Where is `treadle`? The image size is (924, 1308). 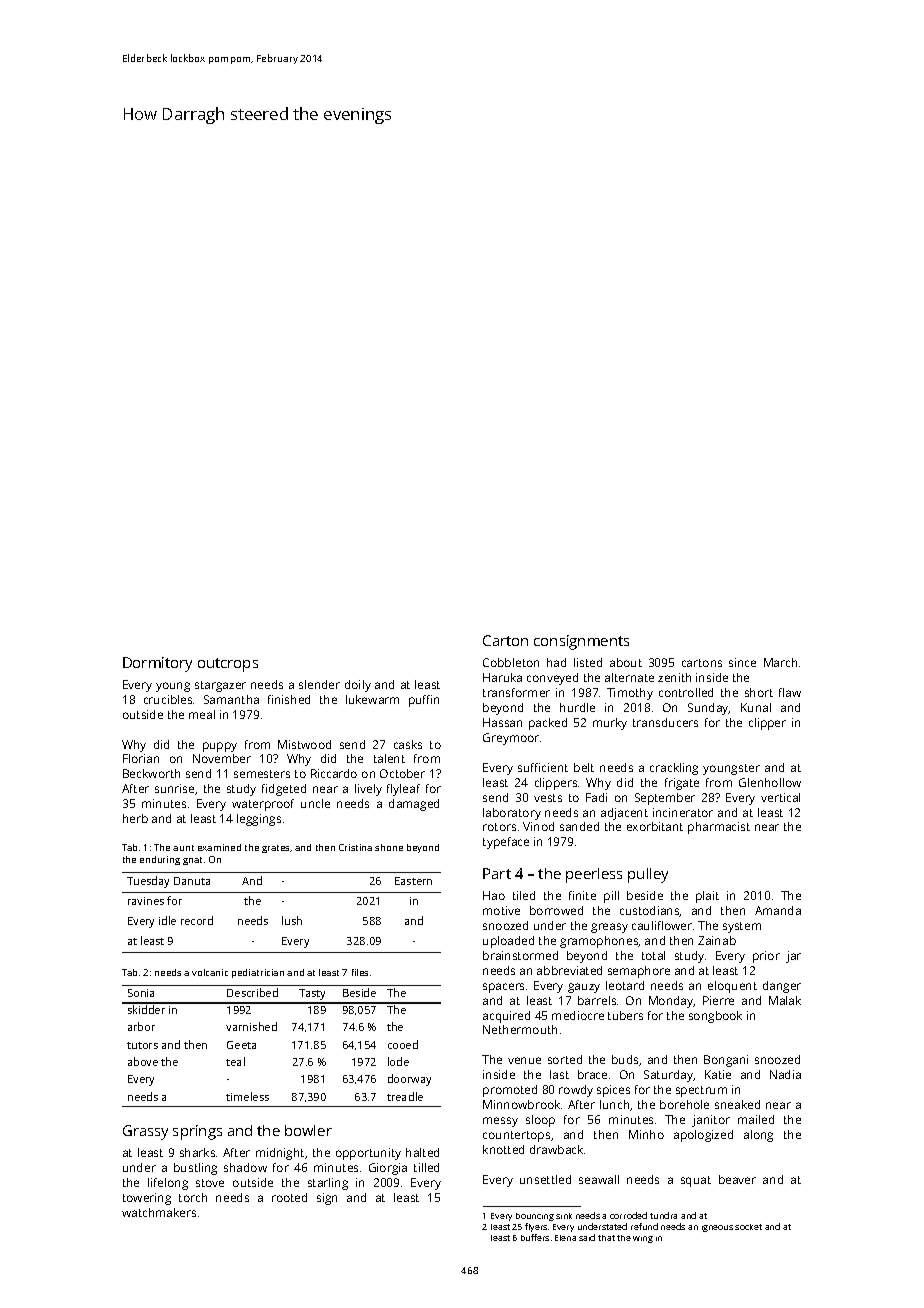
treadle is located at coordinates (405, 1096).
